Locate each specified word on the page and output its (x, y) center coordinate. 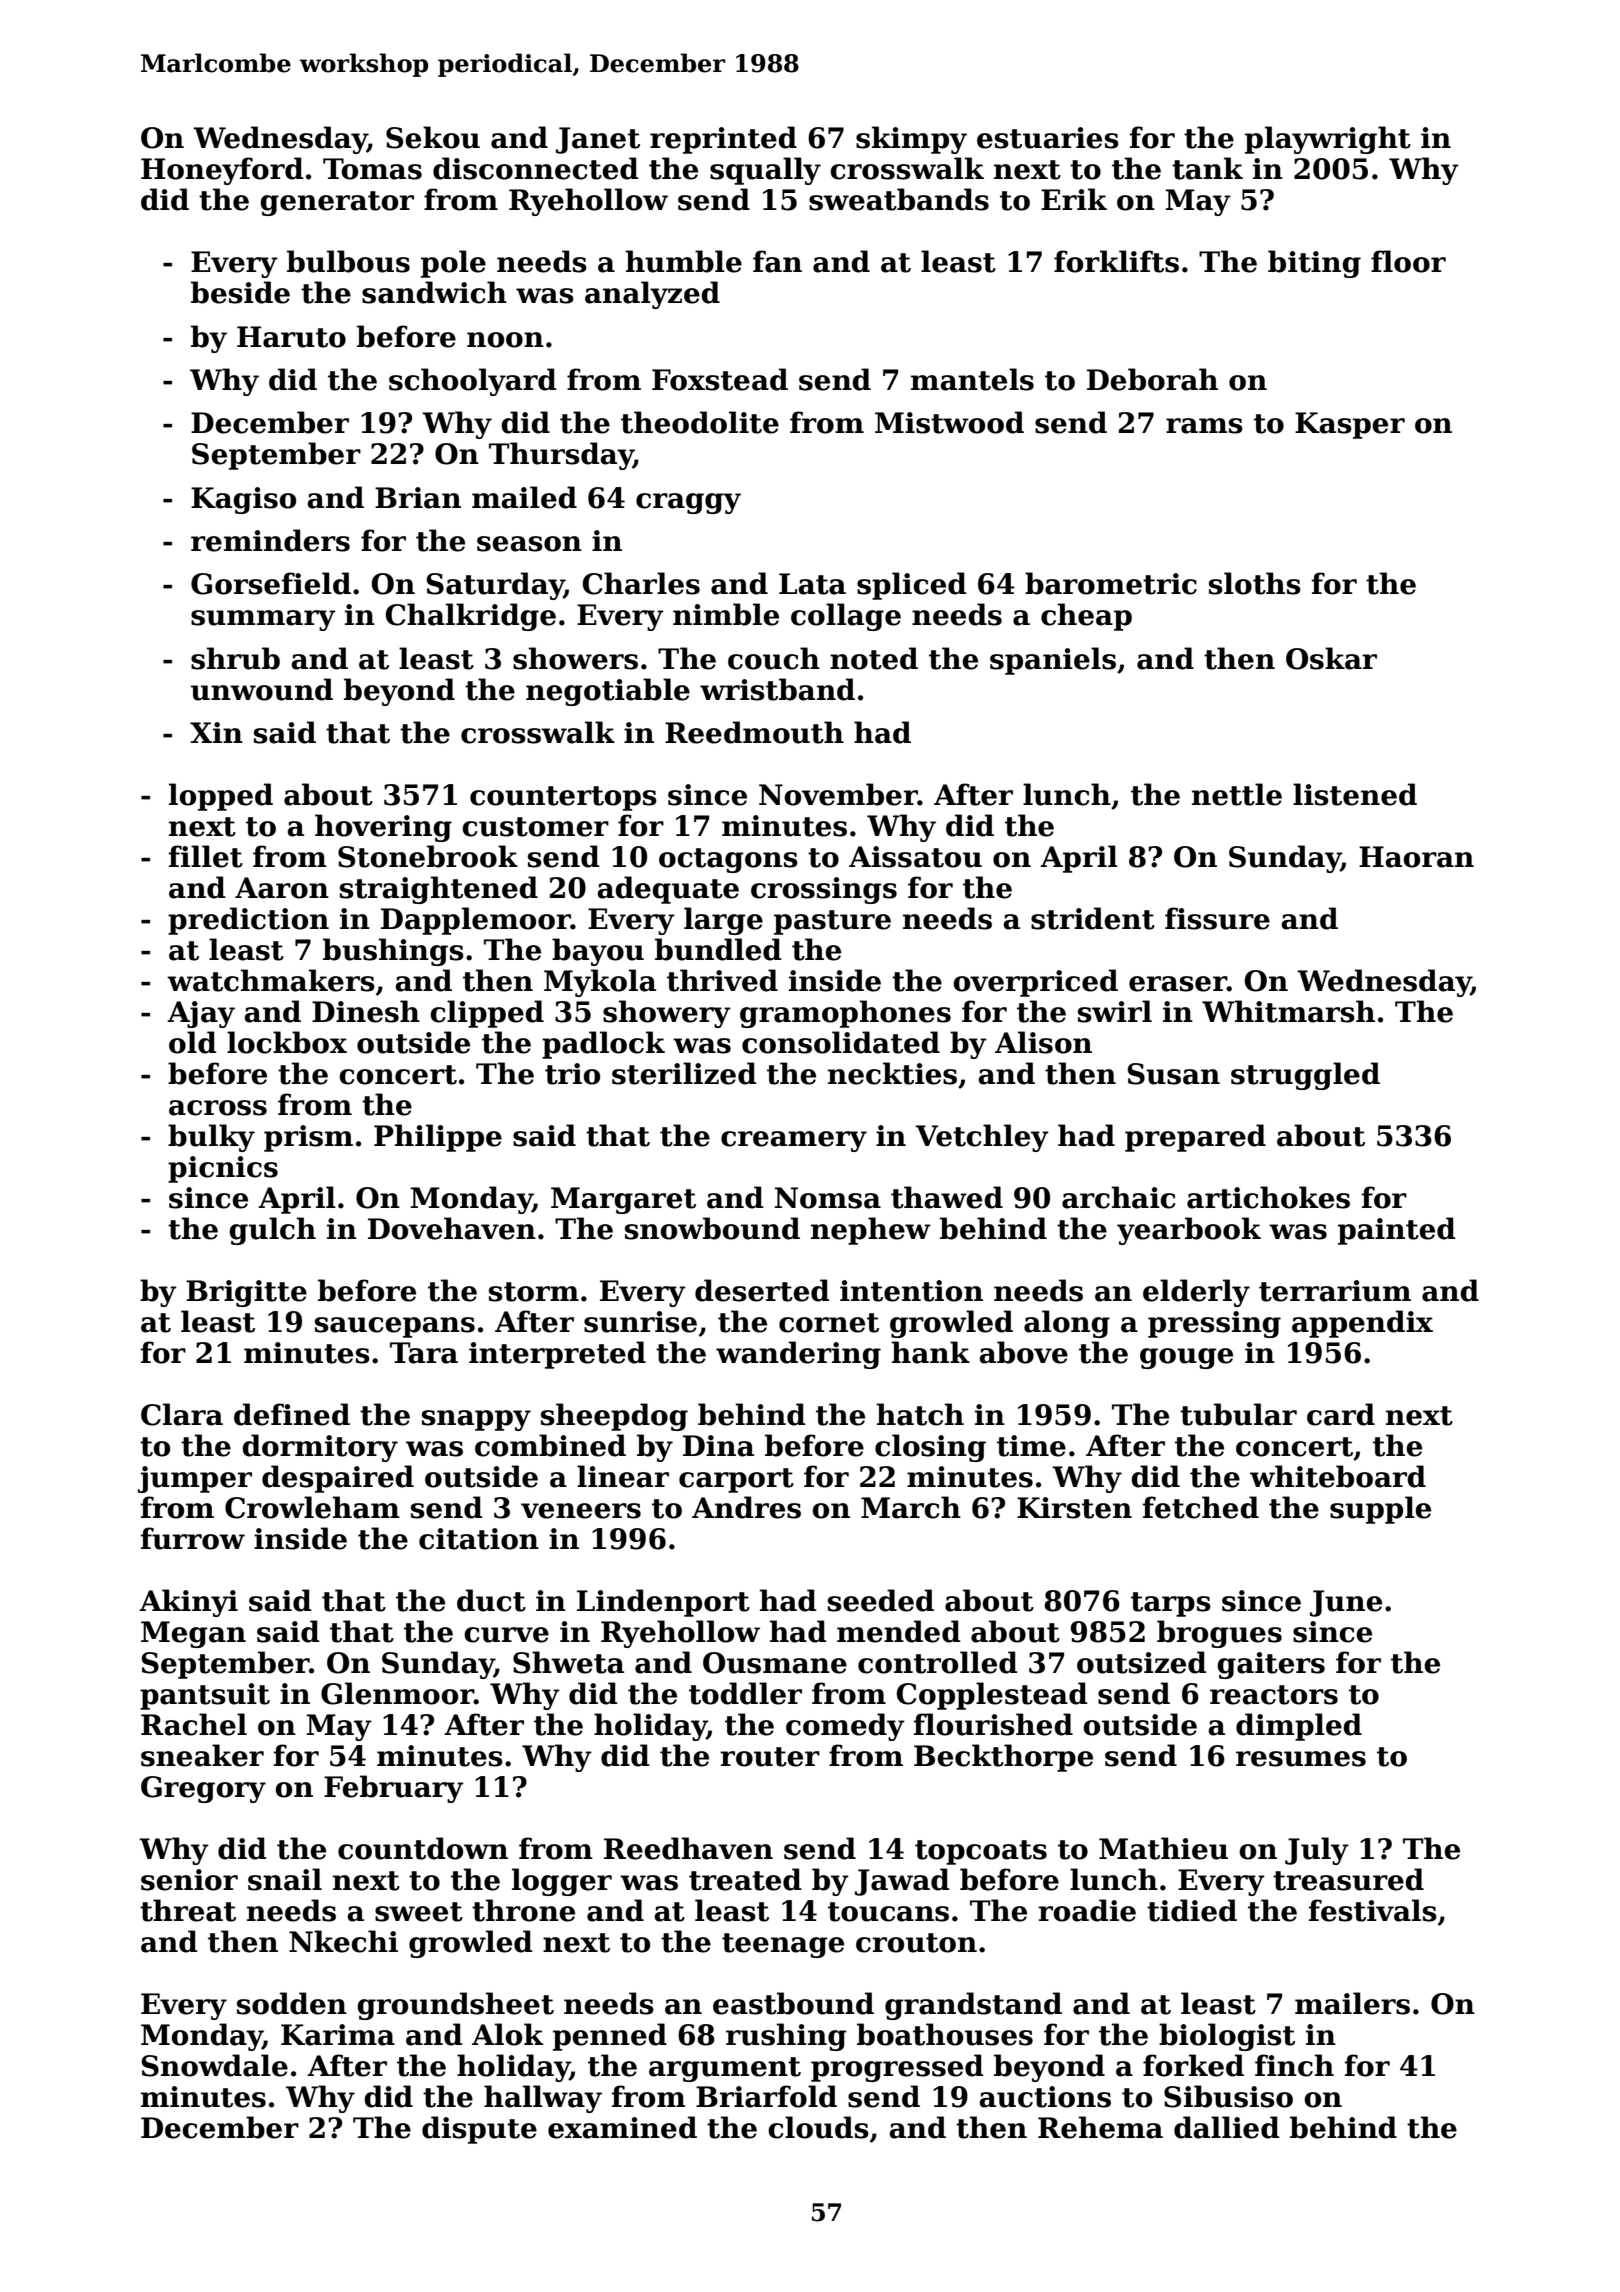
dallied (1227, 2127)
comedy (845, 1727)
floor (1408, 261)
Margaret (623, 1200)
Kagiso (243, 500)
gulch (272, 1231)
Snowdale (215, 2065)
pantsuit (205, 1696)
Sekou (433, 137)
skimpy (911, 140)
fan (777, 261)
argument (725, 2069)
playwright (1328, 140)
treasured (1348, 1879)
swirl (1115, 1011)
